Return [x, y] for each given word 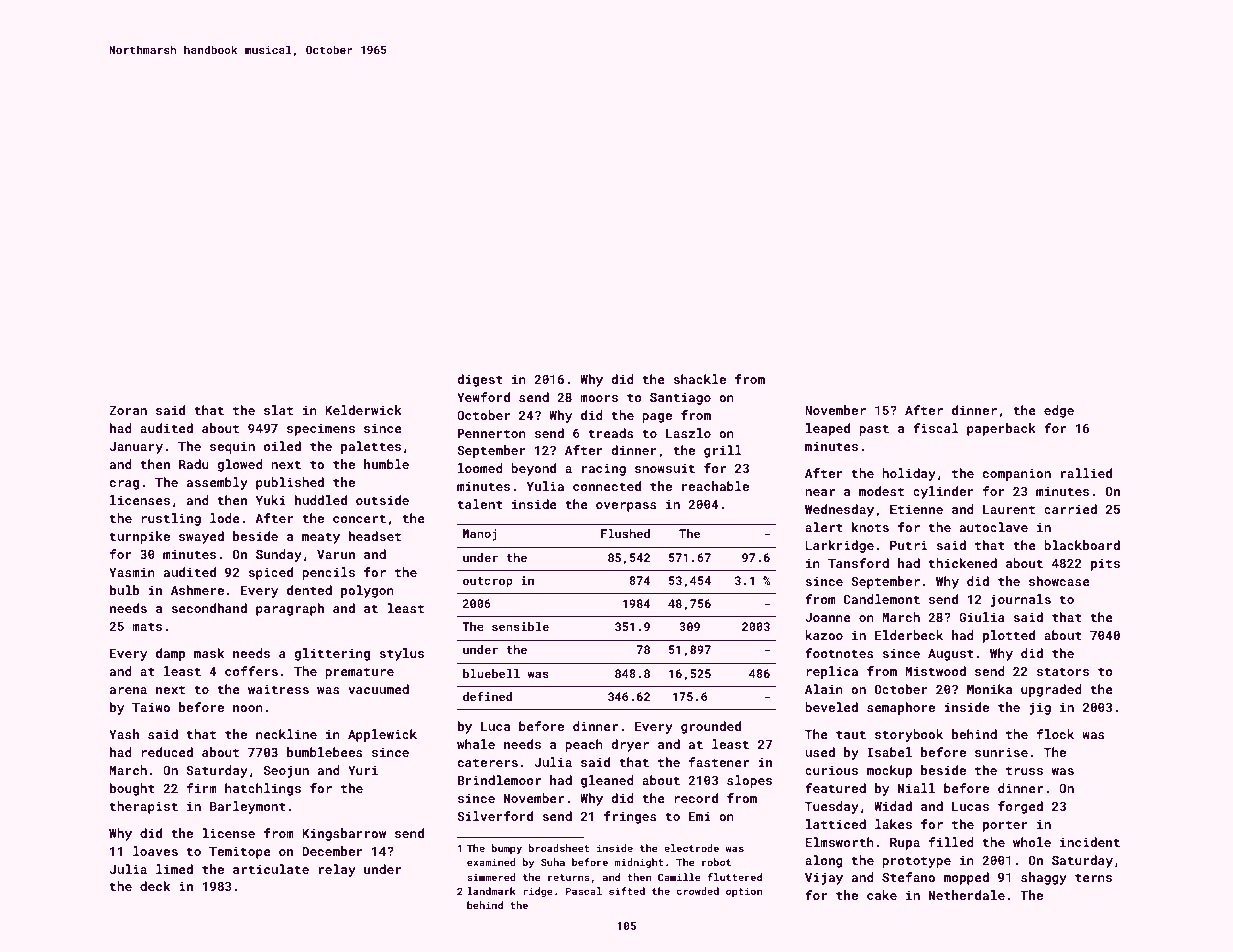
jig [1040, 708]
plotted [1009, 636]
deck [155, 886]
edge [1059, 411]
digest [480, 380]
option [744, 892]
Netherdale [967, 895]
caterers [488, 762]
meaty [321, 538]
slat [278, 410]
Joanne [828, 617]
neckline [286, 734]
